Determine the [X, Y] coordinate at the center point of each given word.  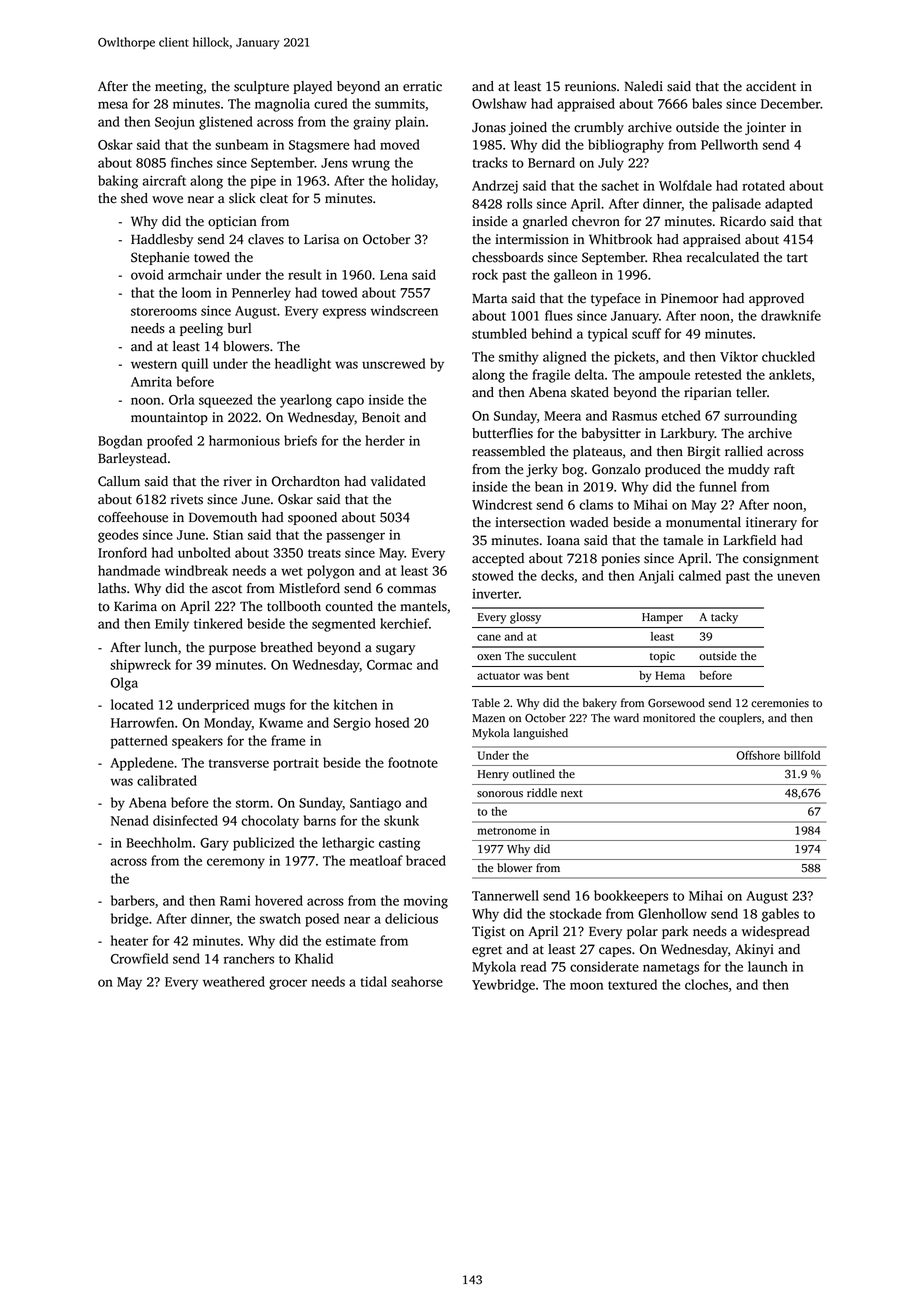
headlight [303, 365]
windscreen [404, 310]
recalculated [723, 257]
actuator [498, 676]
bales [707, 103]
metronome [506, 831]
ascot [227, 589]
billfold [802, 755]
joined [528, 128]
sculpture [261, 87]
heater [129, 940]
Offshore [758, 755]
